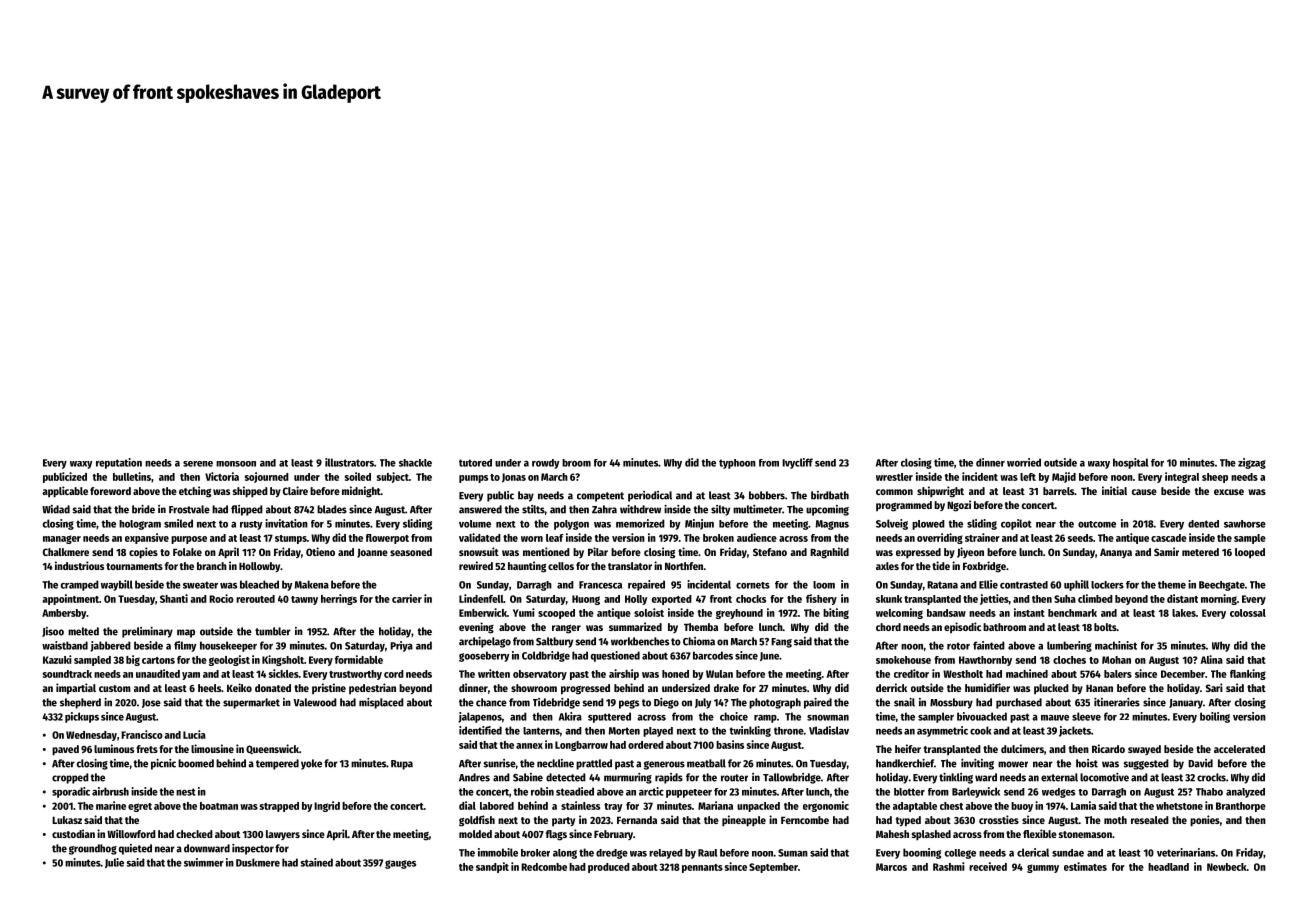  What do you see at coordinates (775, 703) in the image?
I see `photograph` at bounding box center [775, 703].
